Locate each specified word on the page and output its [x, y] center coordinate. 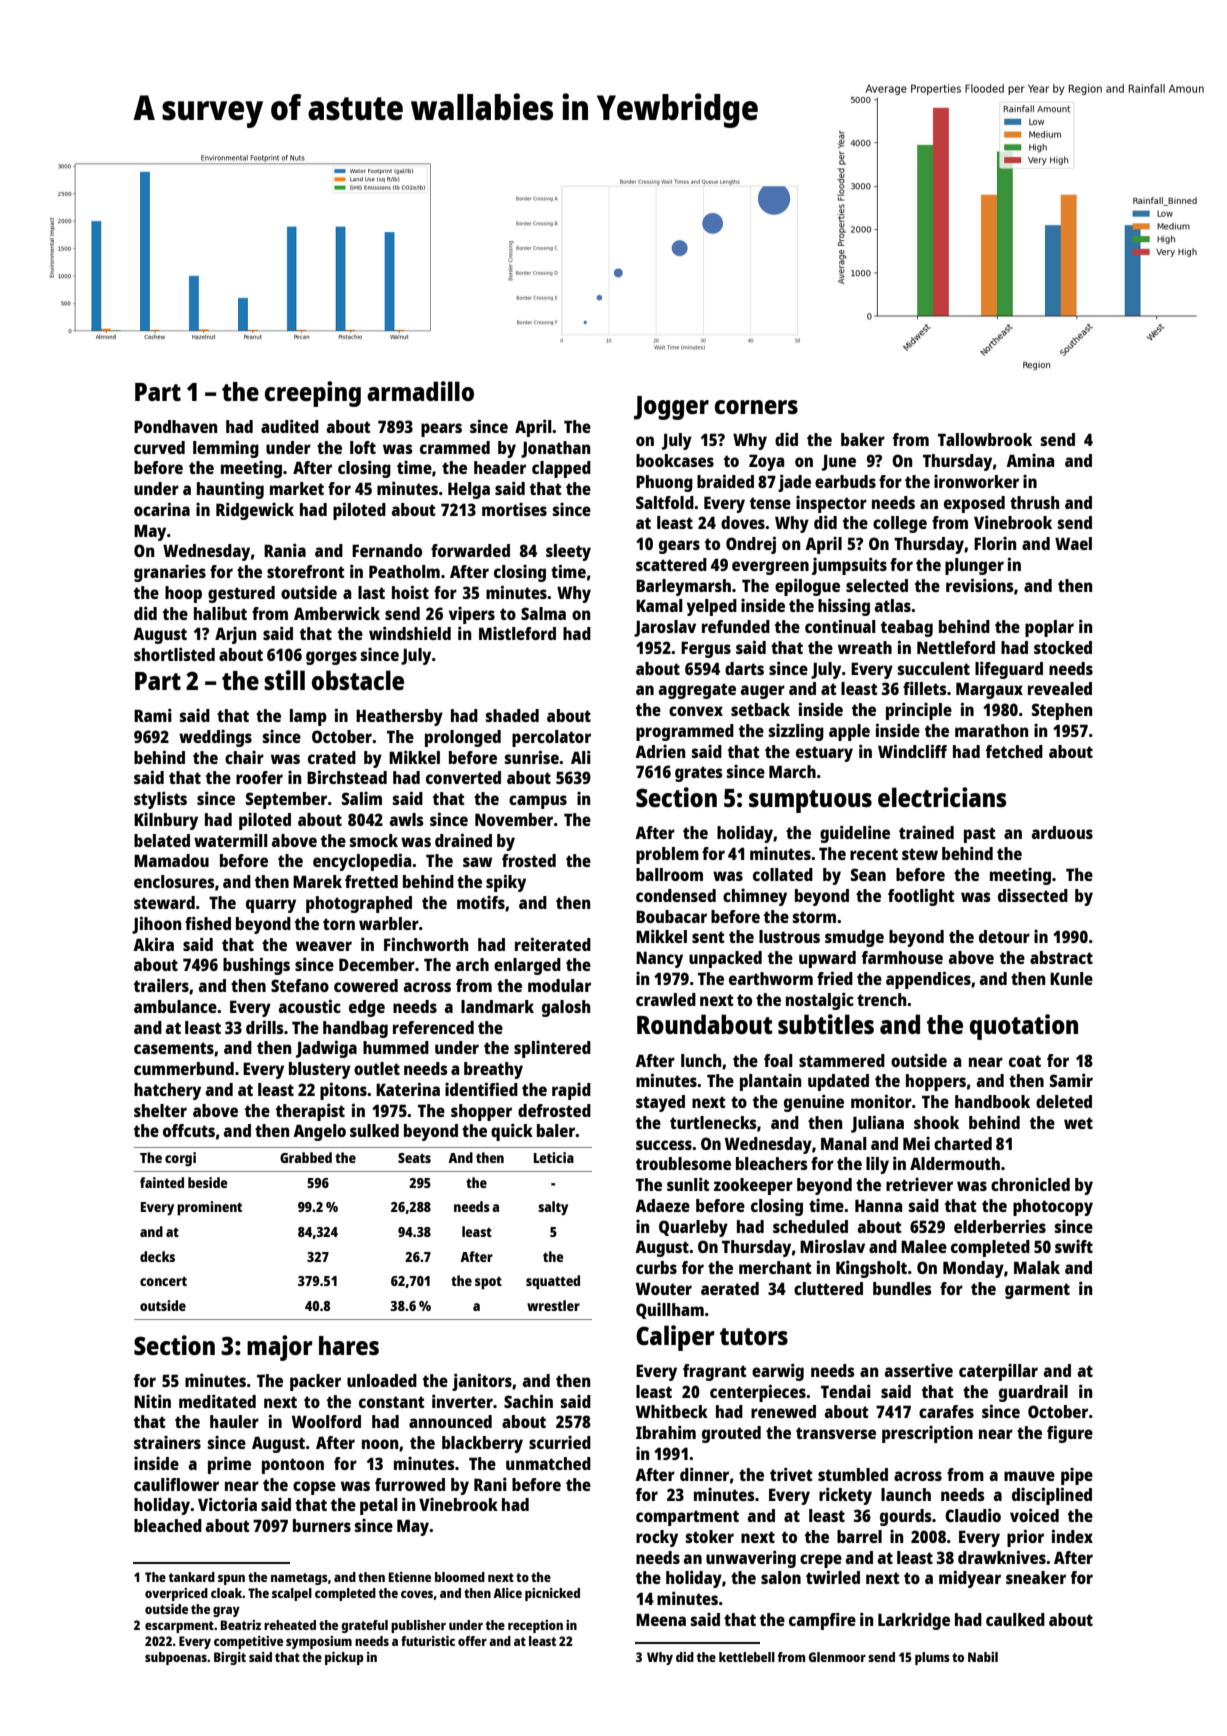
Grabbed [306, 1157]
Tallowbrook [985, 439]
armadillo [420, 391]
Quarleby [693, 1228]
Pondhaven [175, 426]
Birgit [230, 1658]
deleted [1064, 1101]
